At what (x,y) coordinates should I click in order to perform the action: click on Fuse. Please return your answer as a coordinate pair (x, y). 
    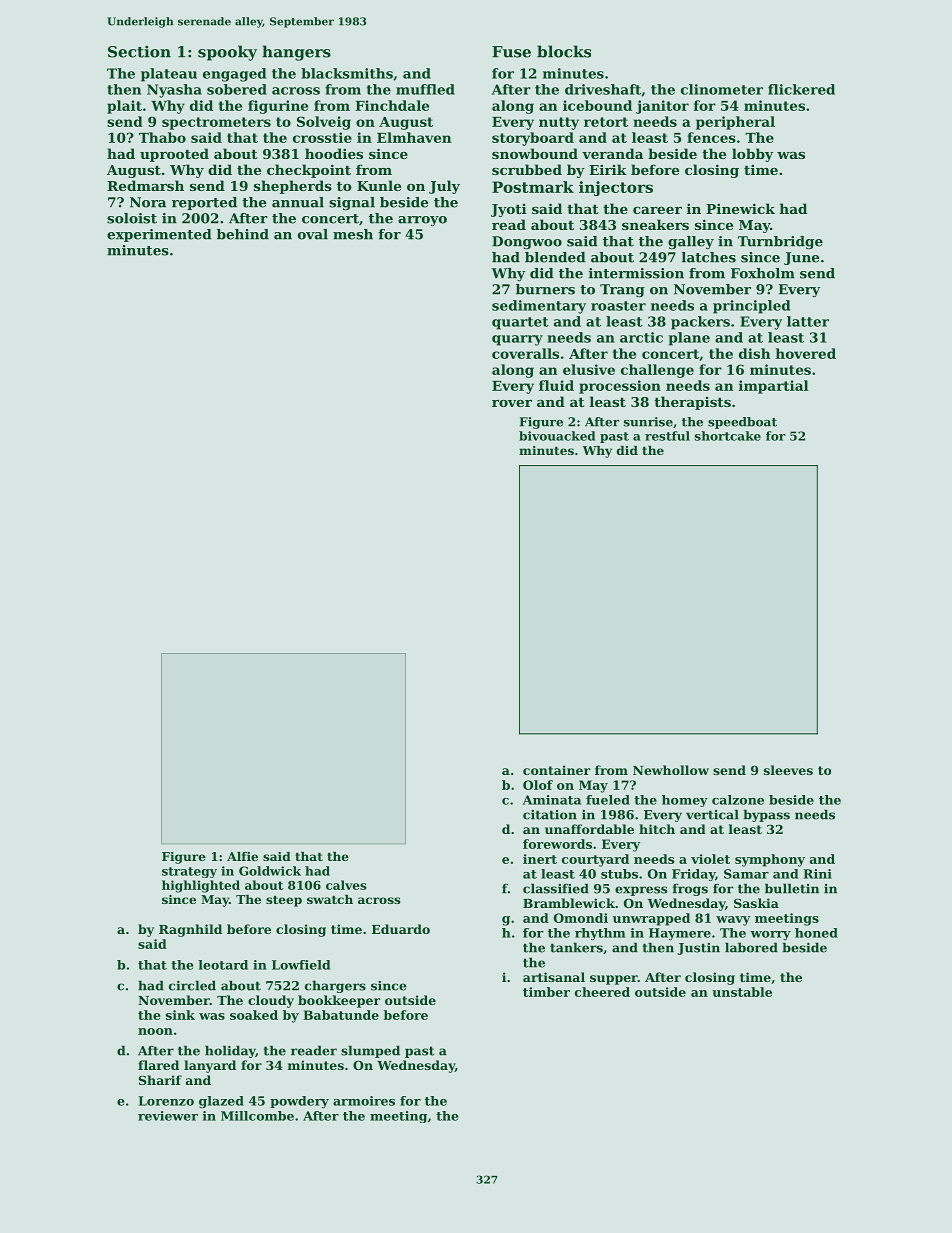
    Looking at the image, I should click on (511, 52).
